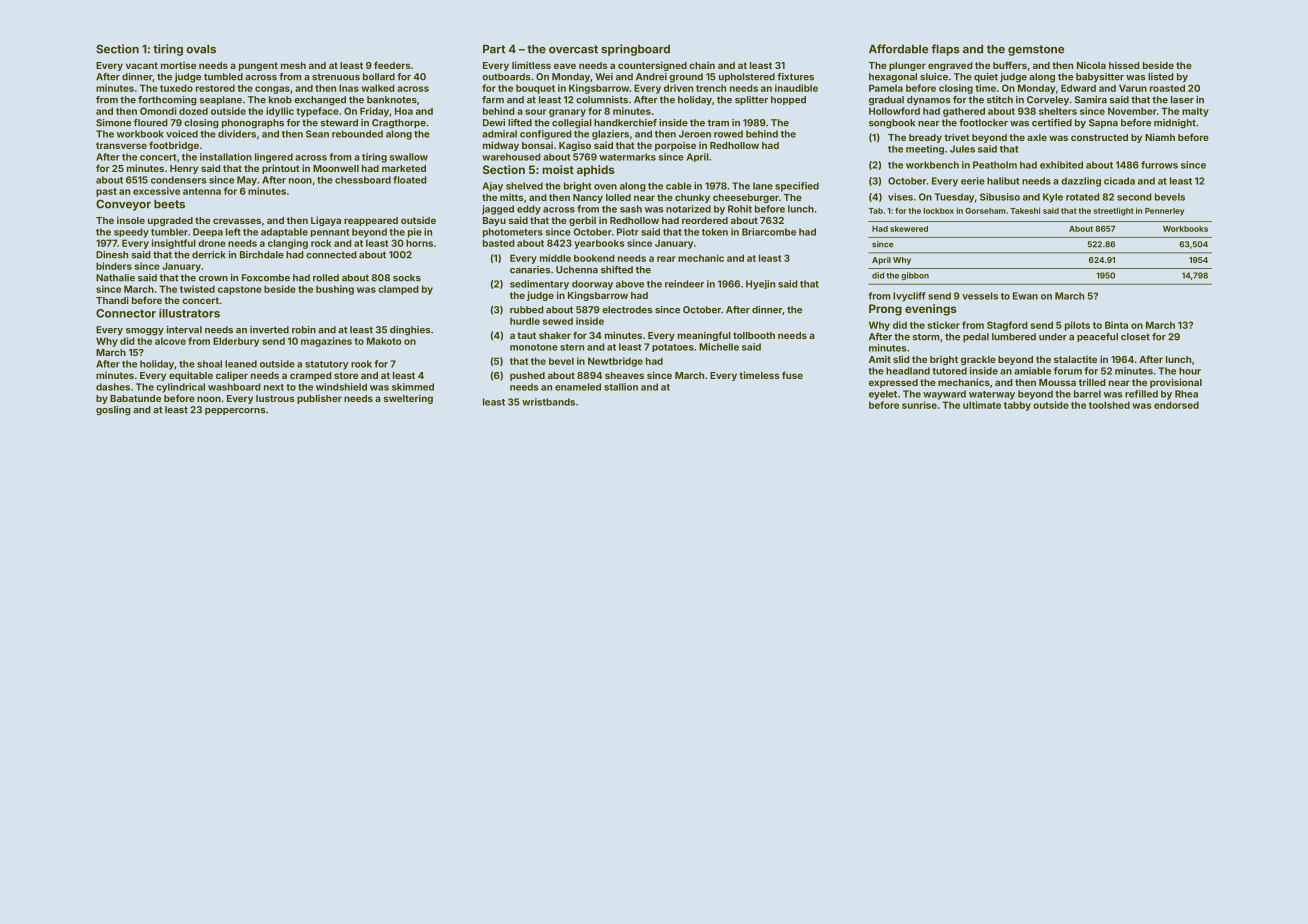 This page has width=1308, height=924. What do you see at coordinates (635, 50) in the page?
I see `springboard` at bounding box center [635, 50].
